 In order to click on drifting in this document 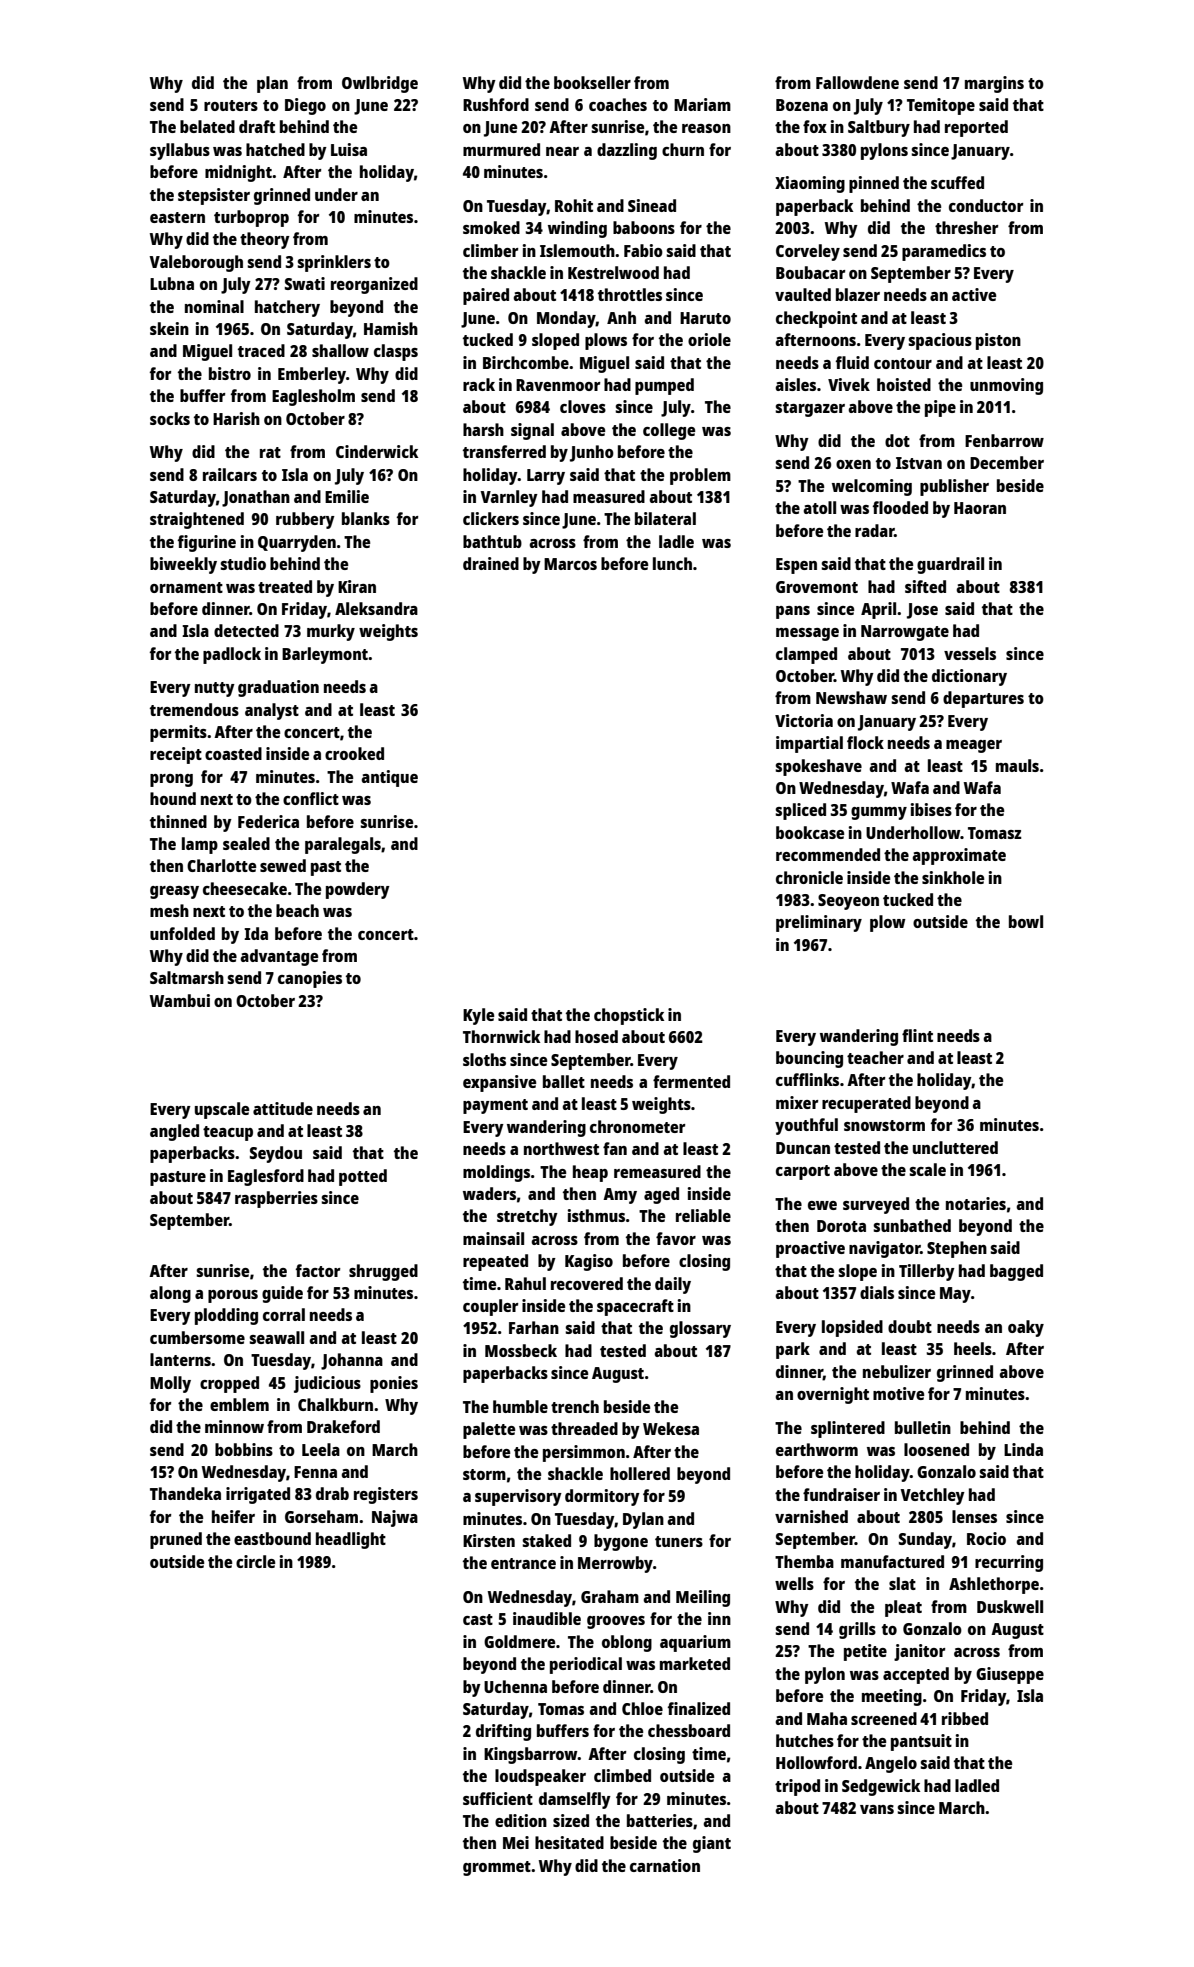, I will do `click(503, 1732)`.
